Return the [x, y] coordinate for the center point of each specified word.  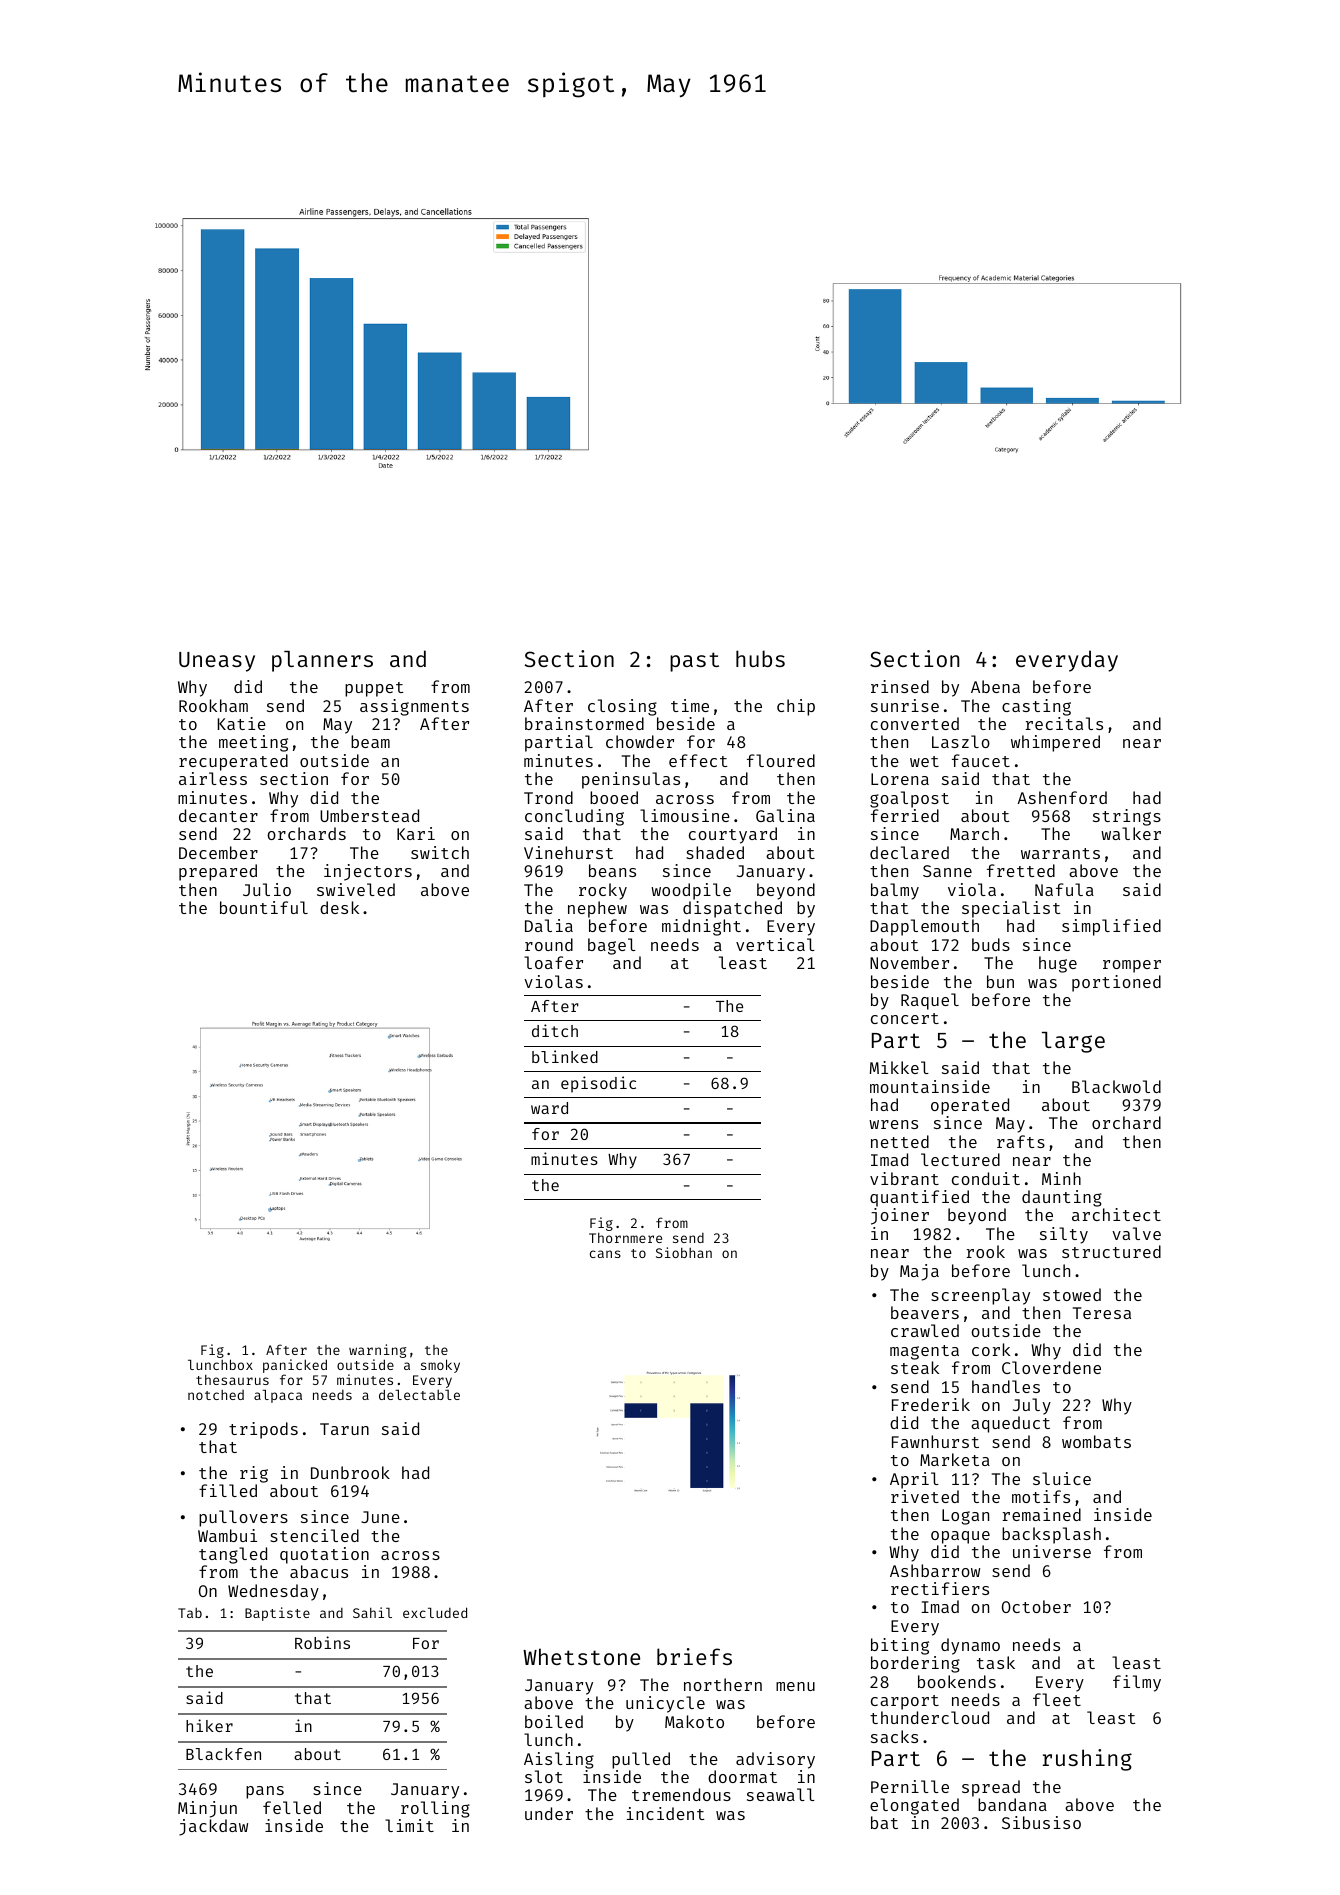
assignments [414, 707]
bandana [1012, 1804]
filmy [1137, 1683]
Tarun [344, 1429]
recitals [1064, 723]
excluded [435, 1612]
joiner [900, 1216]
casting [1036, 707]
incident [665, 1813]
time [690, 705]
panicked [295, 1366]
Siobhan [684, 1252]
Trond [548, 797]
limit [409, 1825]
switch [440, 852]
